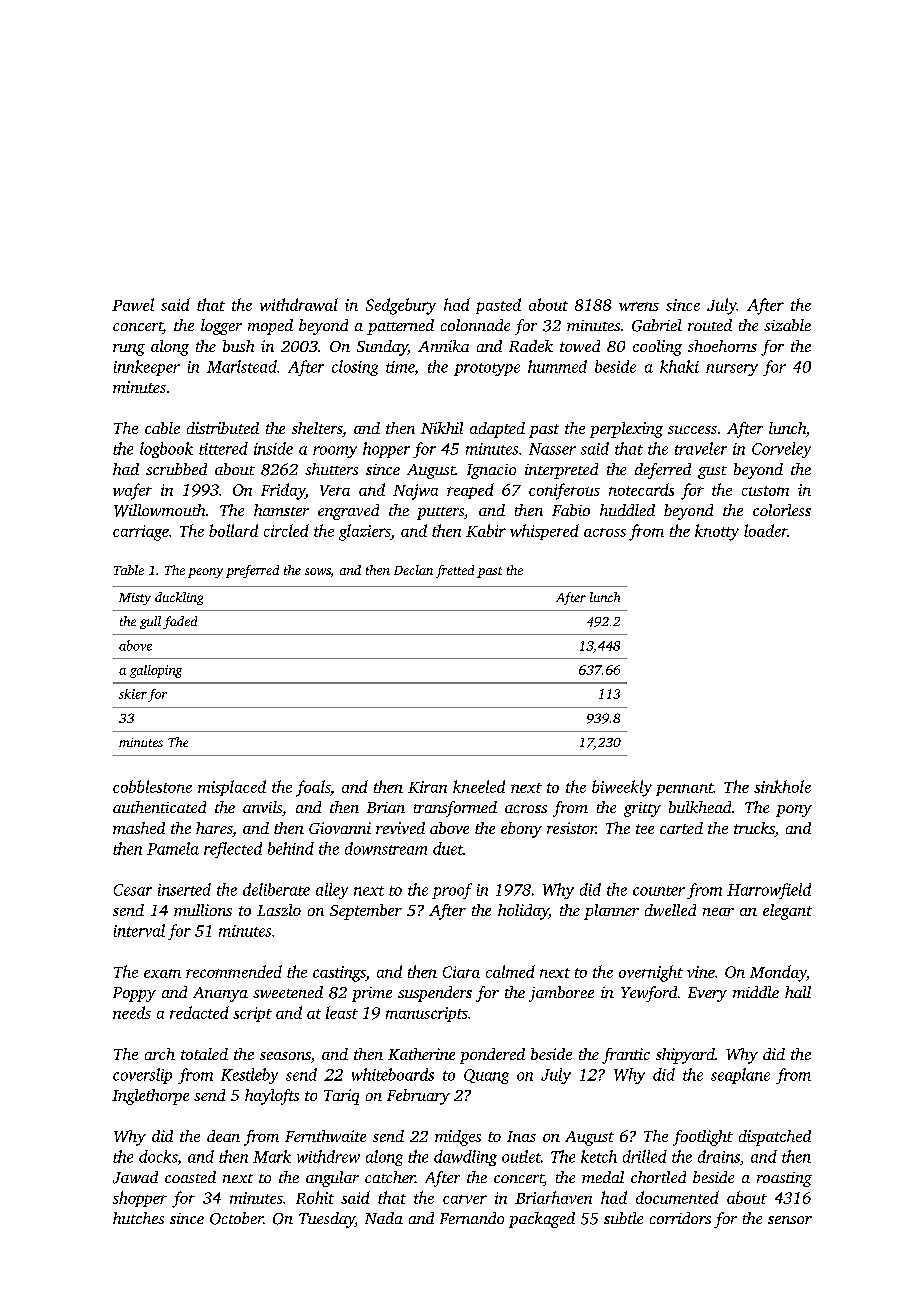 Image resolution: width=924 pixels, height=1308 pixels. I want to click on withdrawal, so click(299, 304).
